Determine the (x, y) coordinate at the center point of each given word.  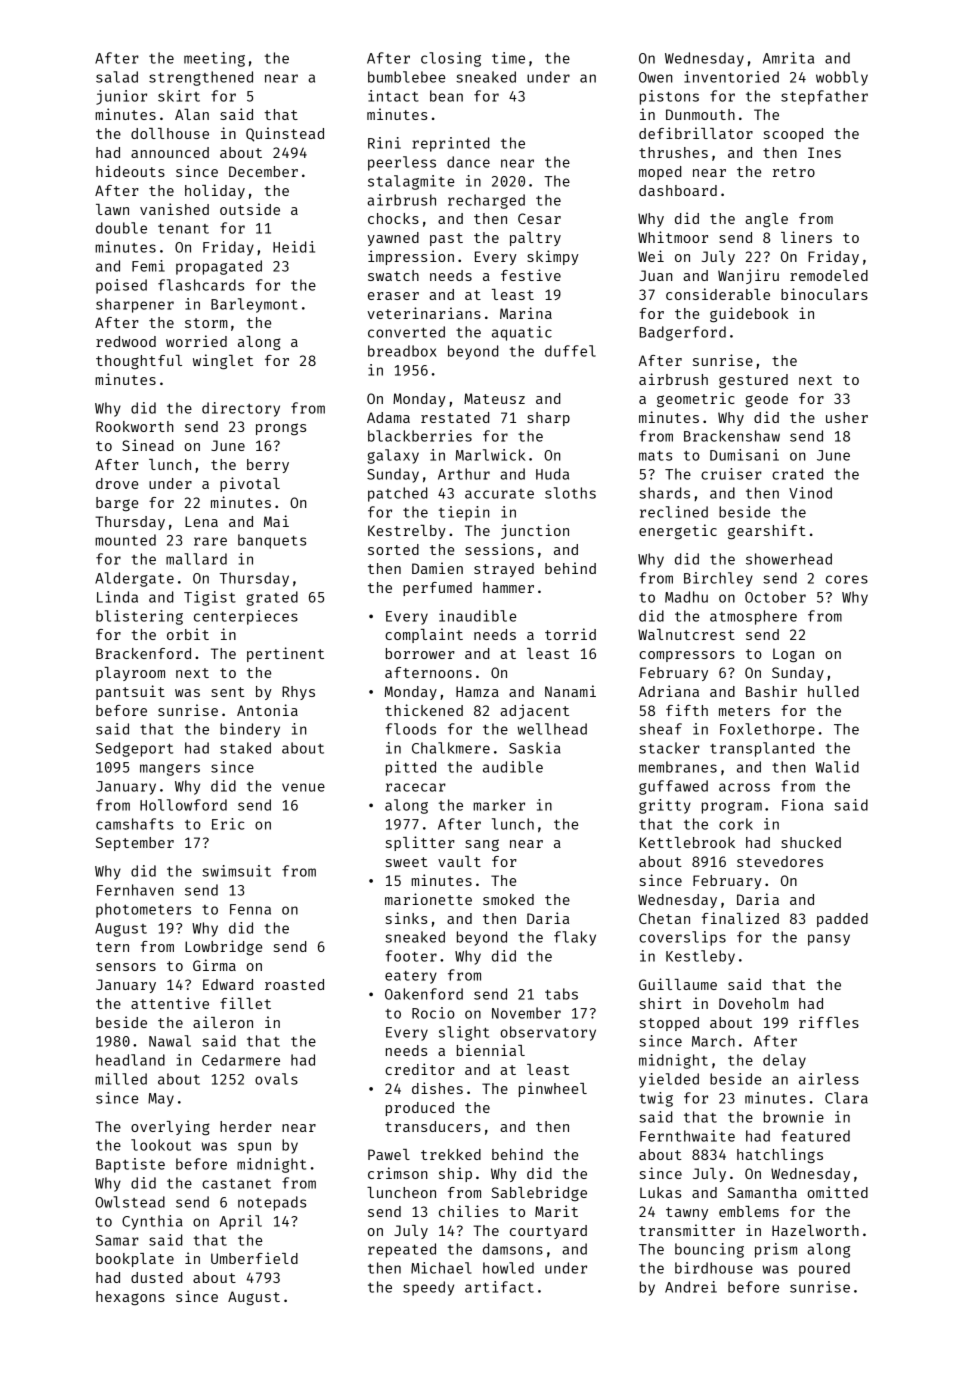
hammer (508, 587)
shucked (811, 842)
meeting (214, 59)
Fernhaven (135, 890)
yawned (393, 239)
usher (847, 417)
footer (411, 956)
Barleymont (254, 305)
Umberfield (254, 1258)
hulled (833, 691)
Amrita (788, 58)
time (508, 58)
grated (272, 598)
